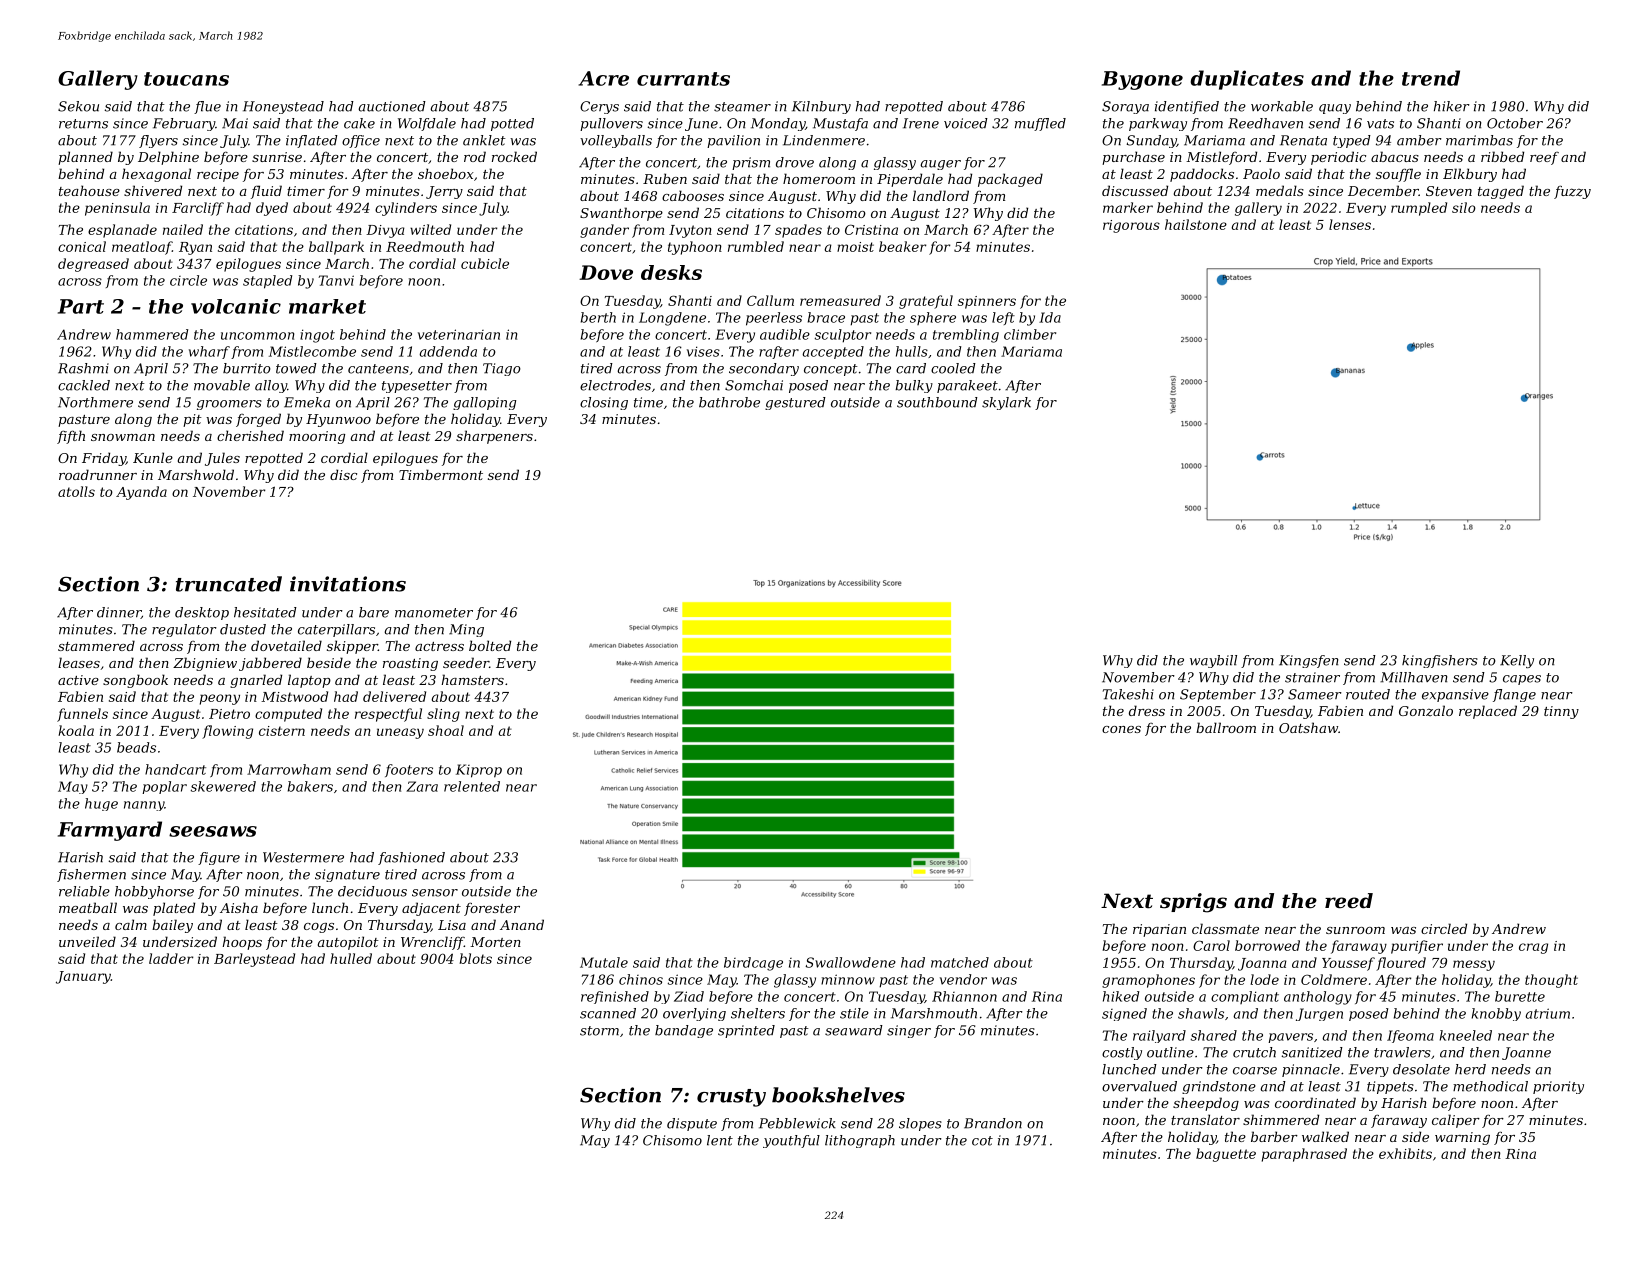  What do you see at coordinates (1517, 661) in the page?
I see `Kelly` at bounding box center [1517, 661].
